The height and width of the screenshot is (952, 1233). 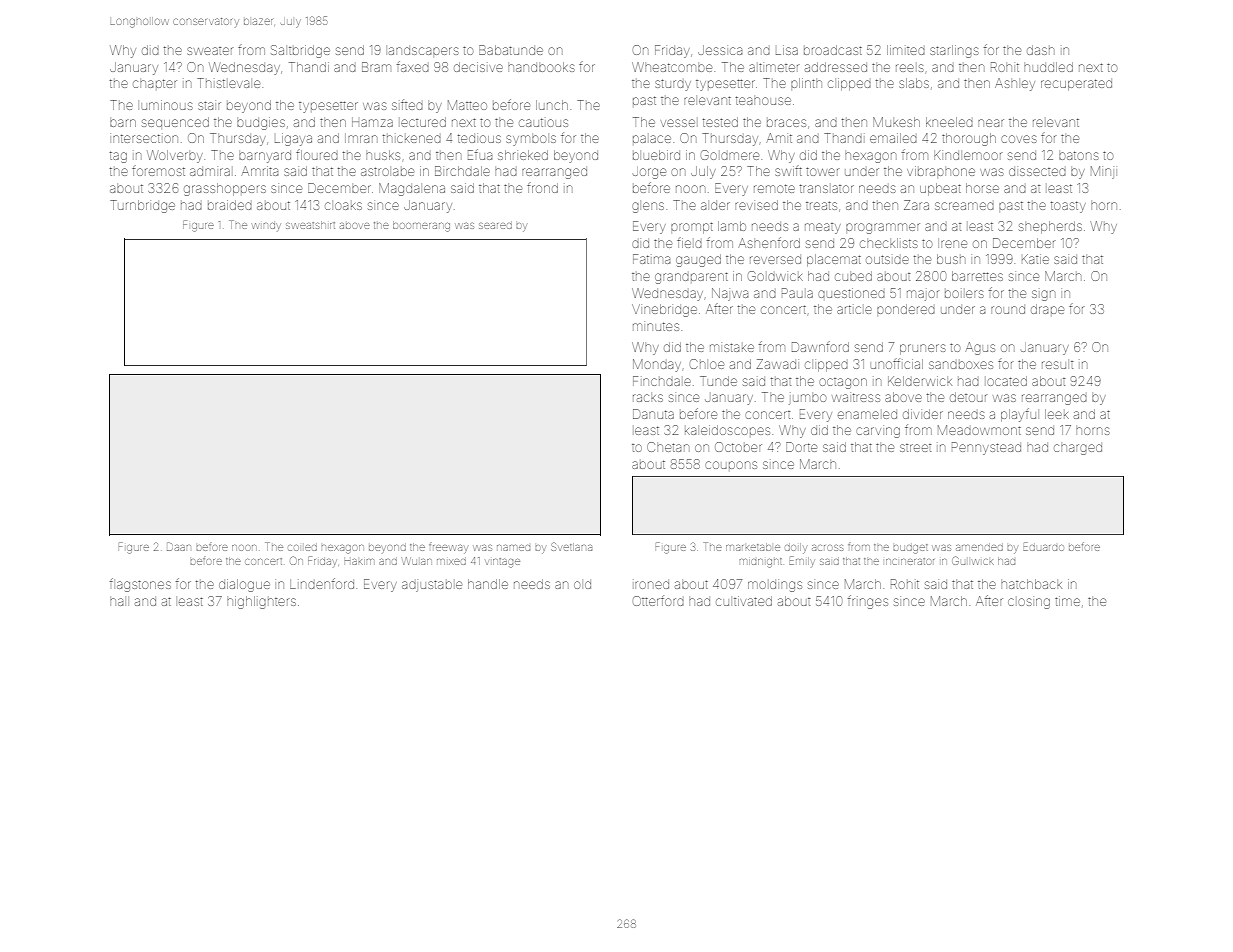 I want to click on Chetan, so click(x=668, y=447).
